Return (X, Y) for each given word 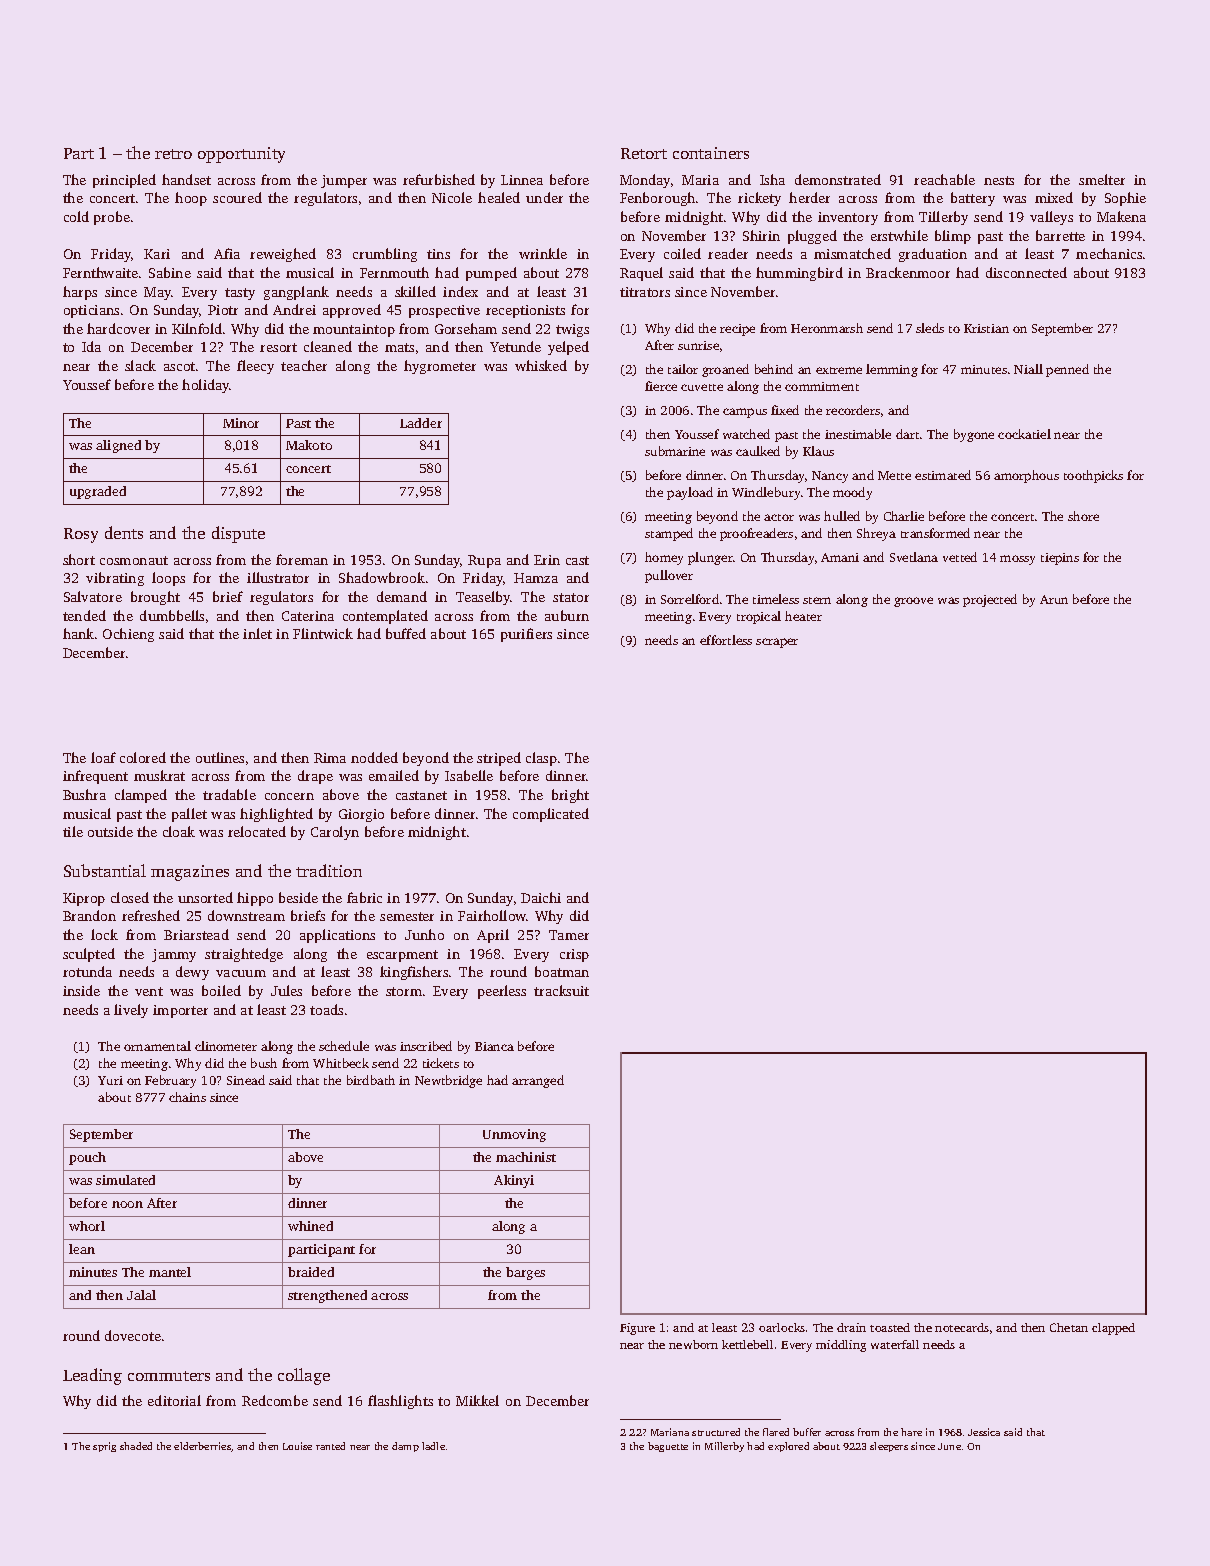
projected (990, 600)
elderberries (202, 1446)
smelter (1102, 179)
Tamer (569, 935)
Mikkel (477, 1400)
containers (711, 153)
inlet (257, 633)
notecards (962, 1327)
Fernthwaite (100, 272)
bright (570, 796)
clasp (541, 759)
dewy (192, 973)
